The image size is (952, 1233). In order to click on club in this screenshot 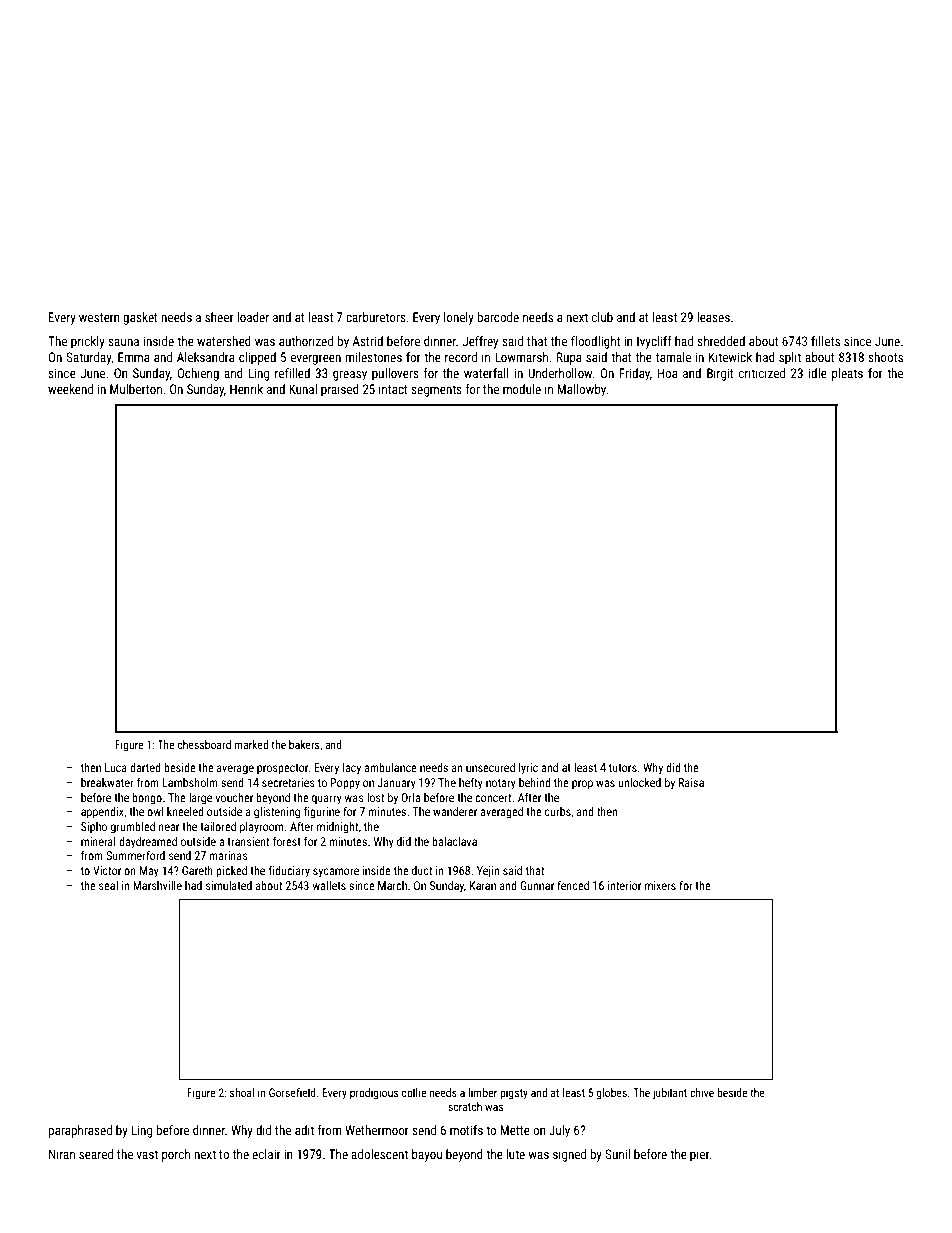, I will do `click(602, 317)`.
